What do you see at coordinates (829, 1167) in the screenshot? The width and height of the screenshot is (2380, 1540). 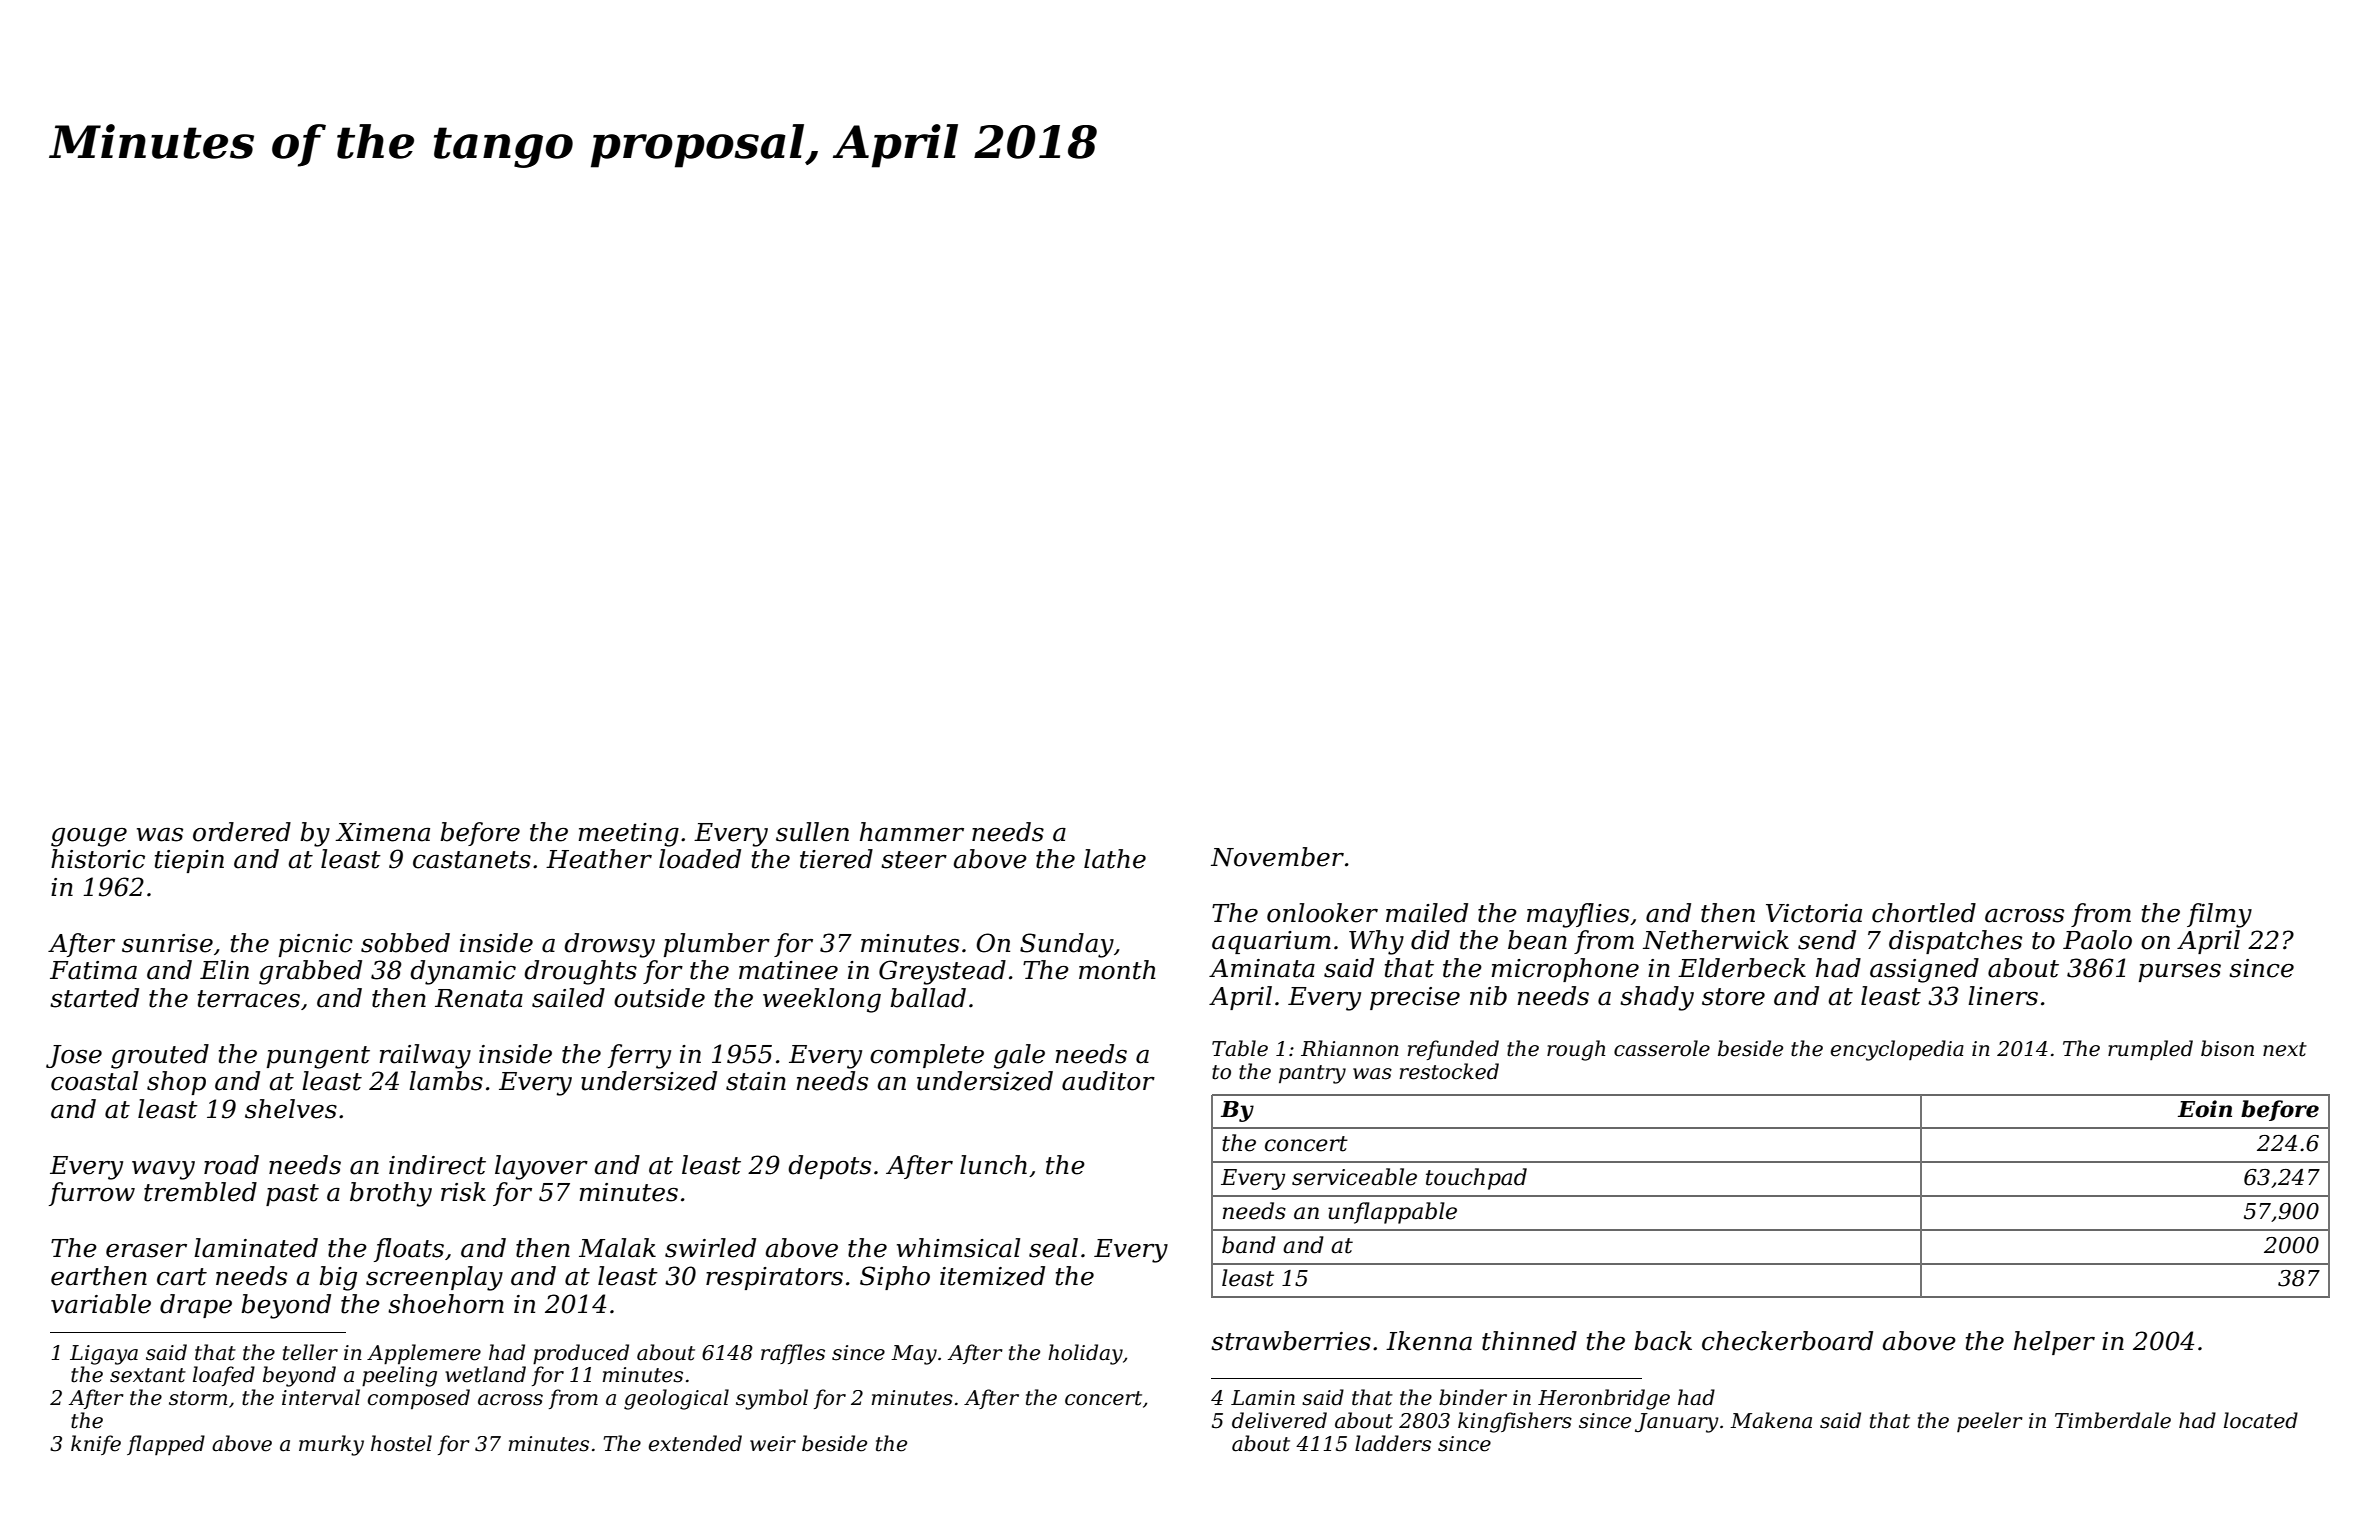 I see `depots` at bounding box center [829, 1167].
